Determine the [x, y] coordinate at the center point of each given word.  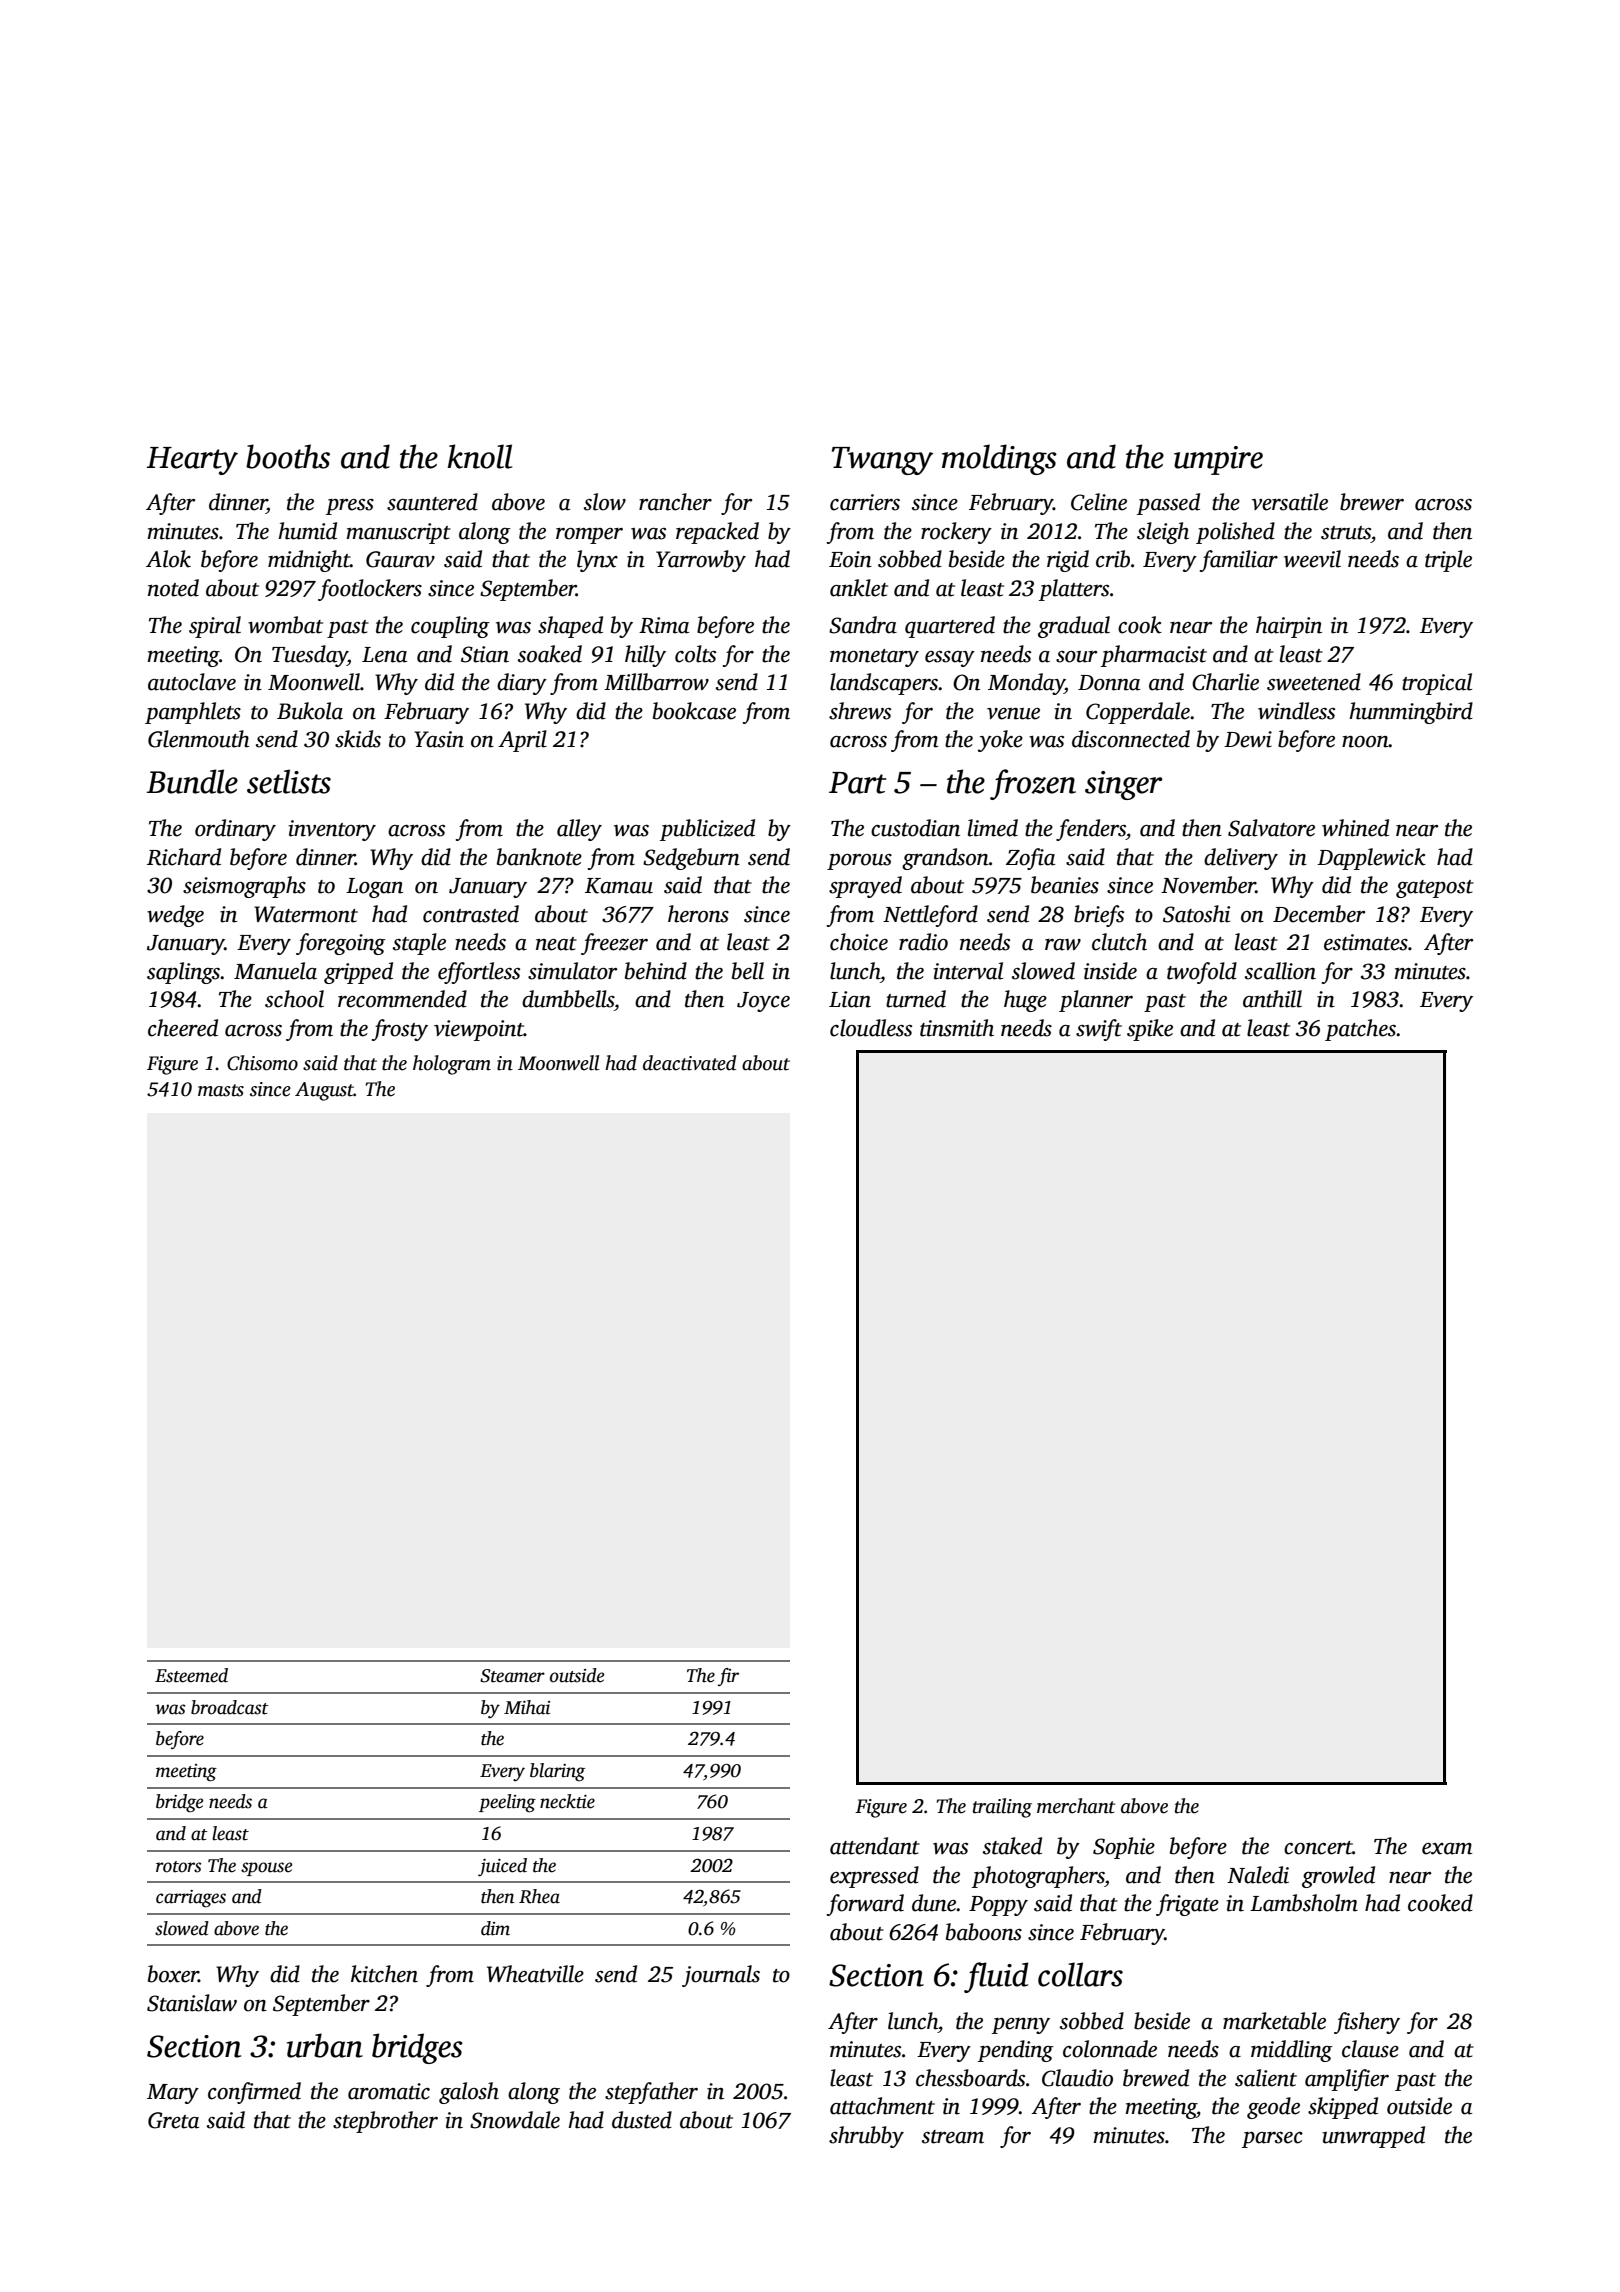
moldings [999, 459]
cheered [183, 1028]
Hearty [192, 461]
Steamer [512, 1676]
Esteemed [191, 1675]
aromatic [389, 2091]
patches [1360, 1030]
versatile [1290, 502]
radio [923, 942]
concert [1318, 1848]
